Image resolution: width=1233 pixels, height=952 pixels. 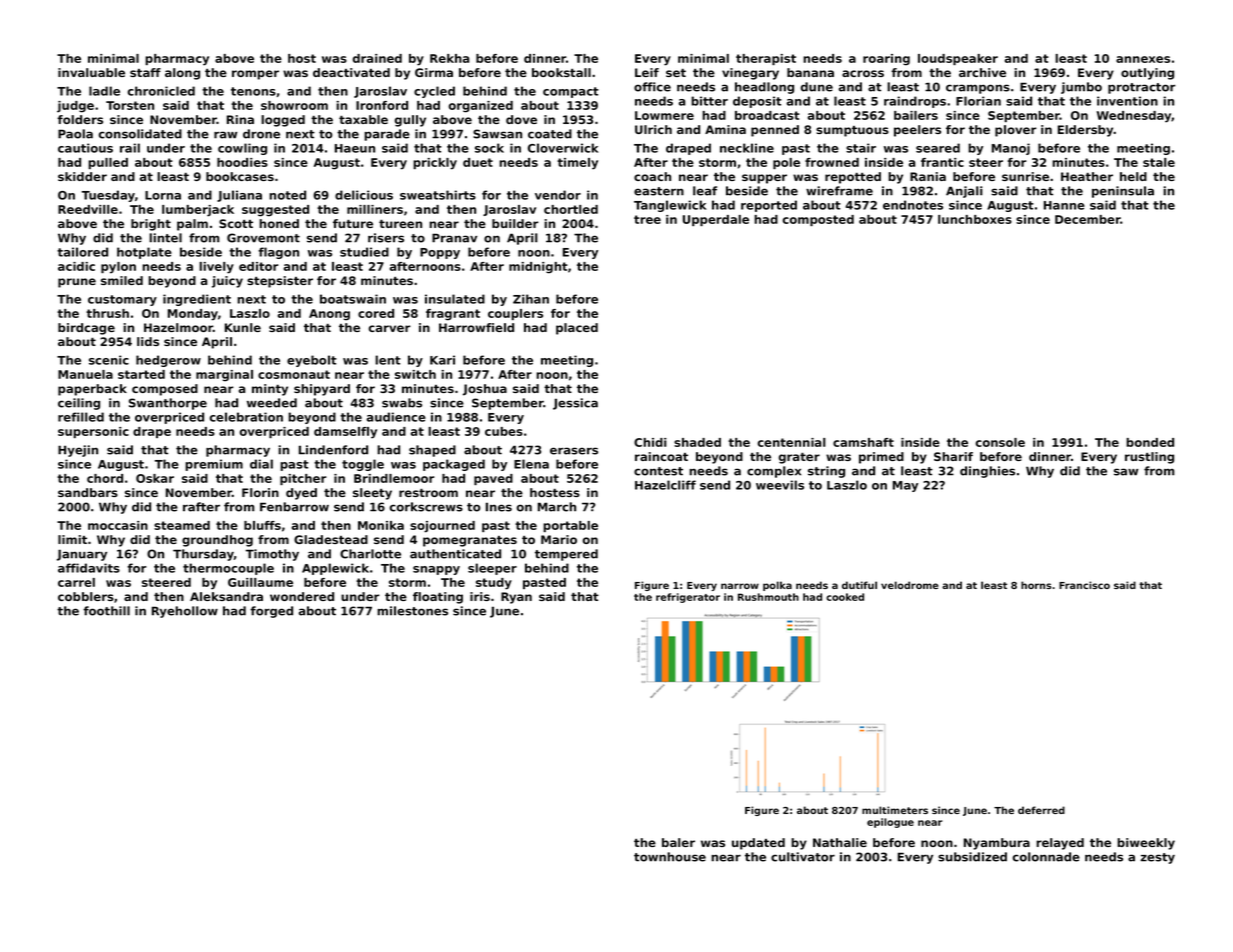 I want to click on Francisco, so click(x=1084, y=585).
